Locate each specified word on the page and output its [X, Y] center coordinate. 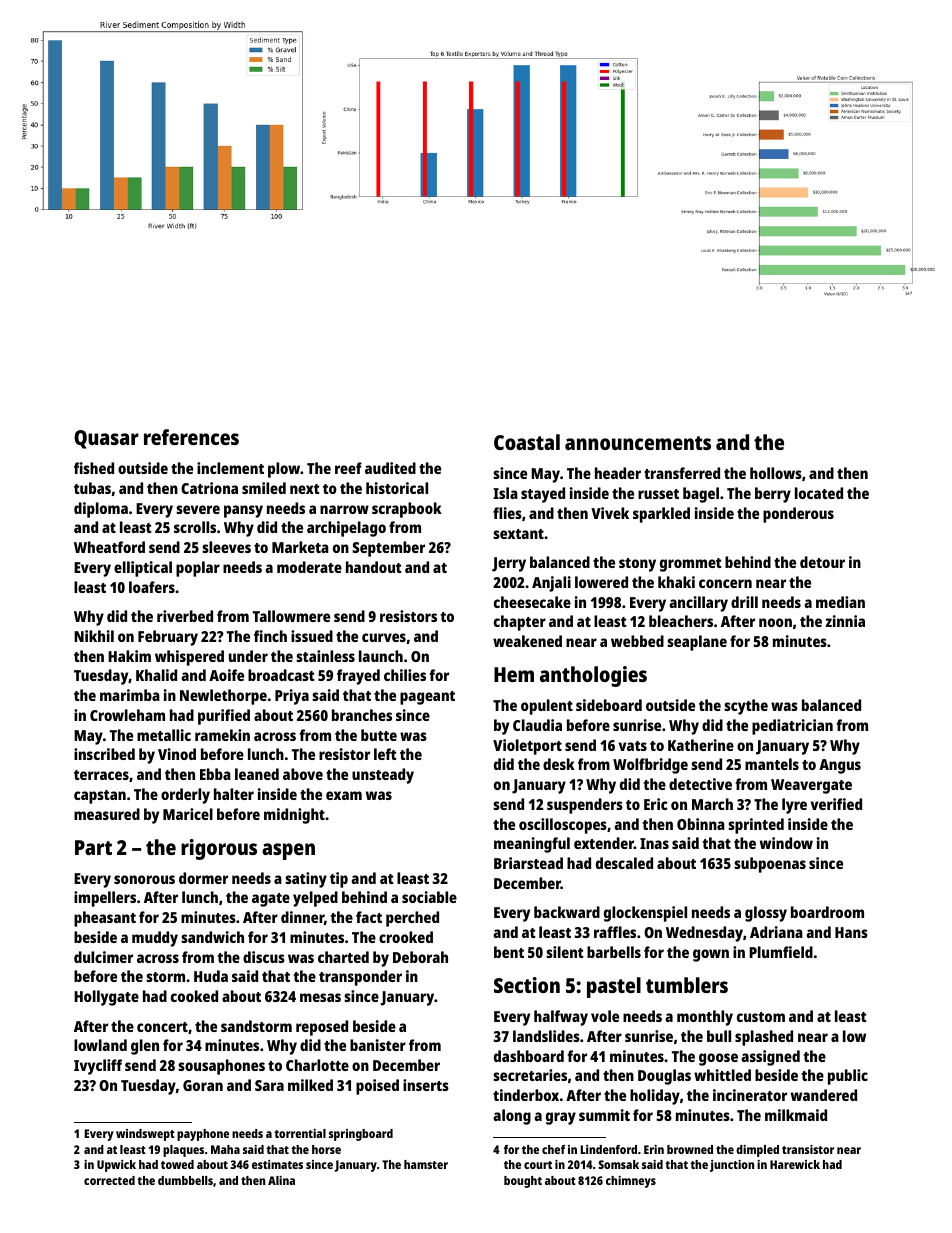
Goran [203, 1085]
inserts [426, 1085]
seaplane [697, 643]
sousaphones [221, 1067]
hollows [776, 473]
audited [390, 468]
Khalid [156, 675]
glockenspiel [645, 914]
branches [362, 715]
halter [234, 794]
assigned [770, 1058]
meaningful [532, 845]
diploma [101, 510]
